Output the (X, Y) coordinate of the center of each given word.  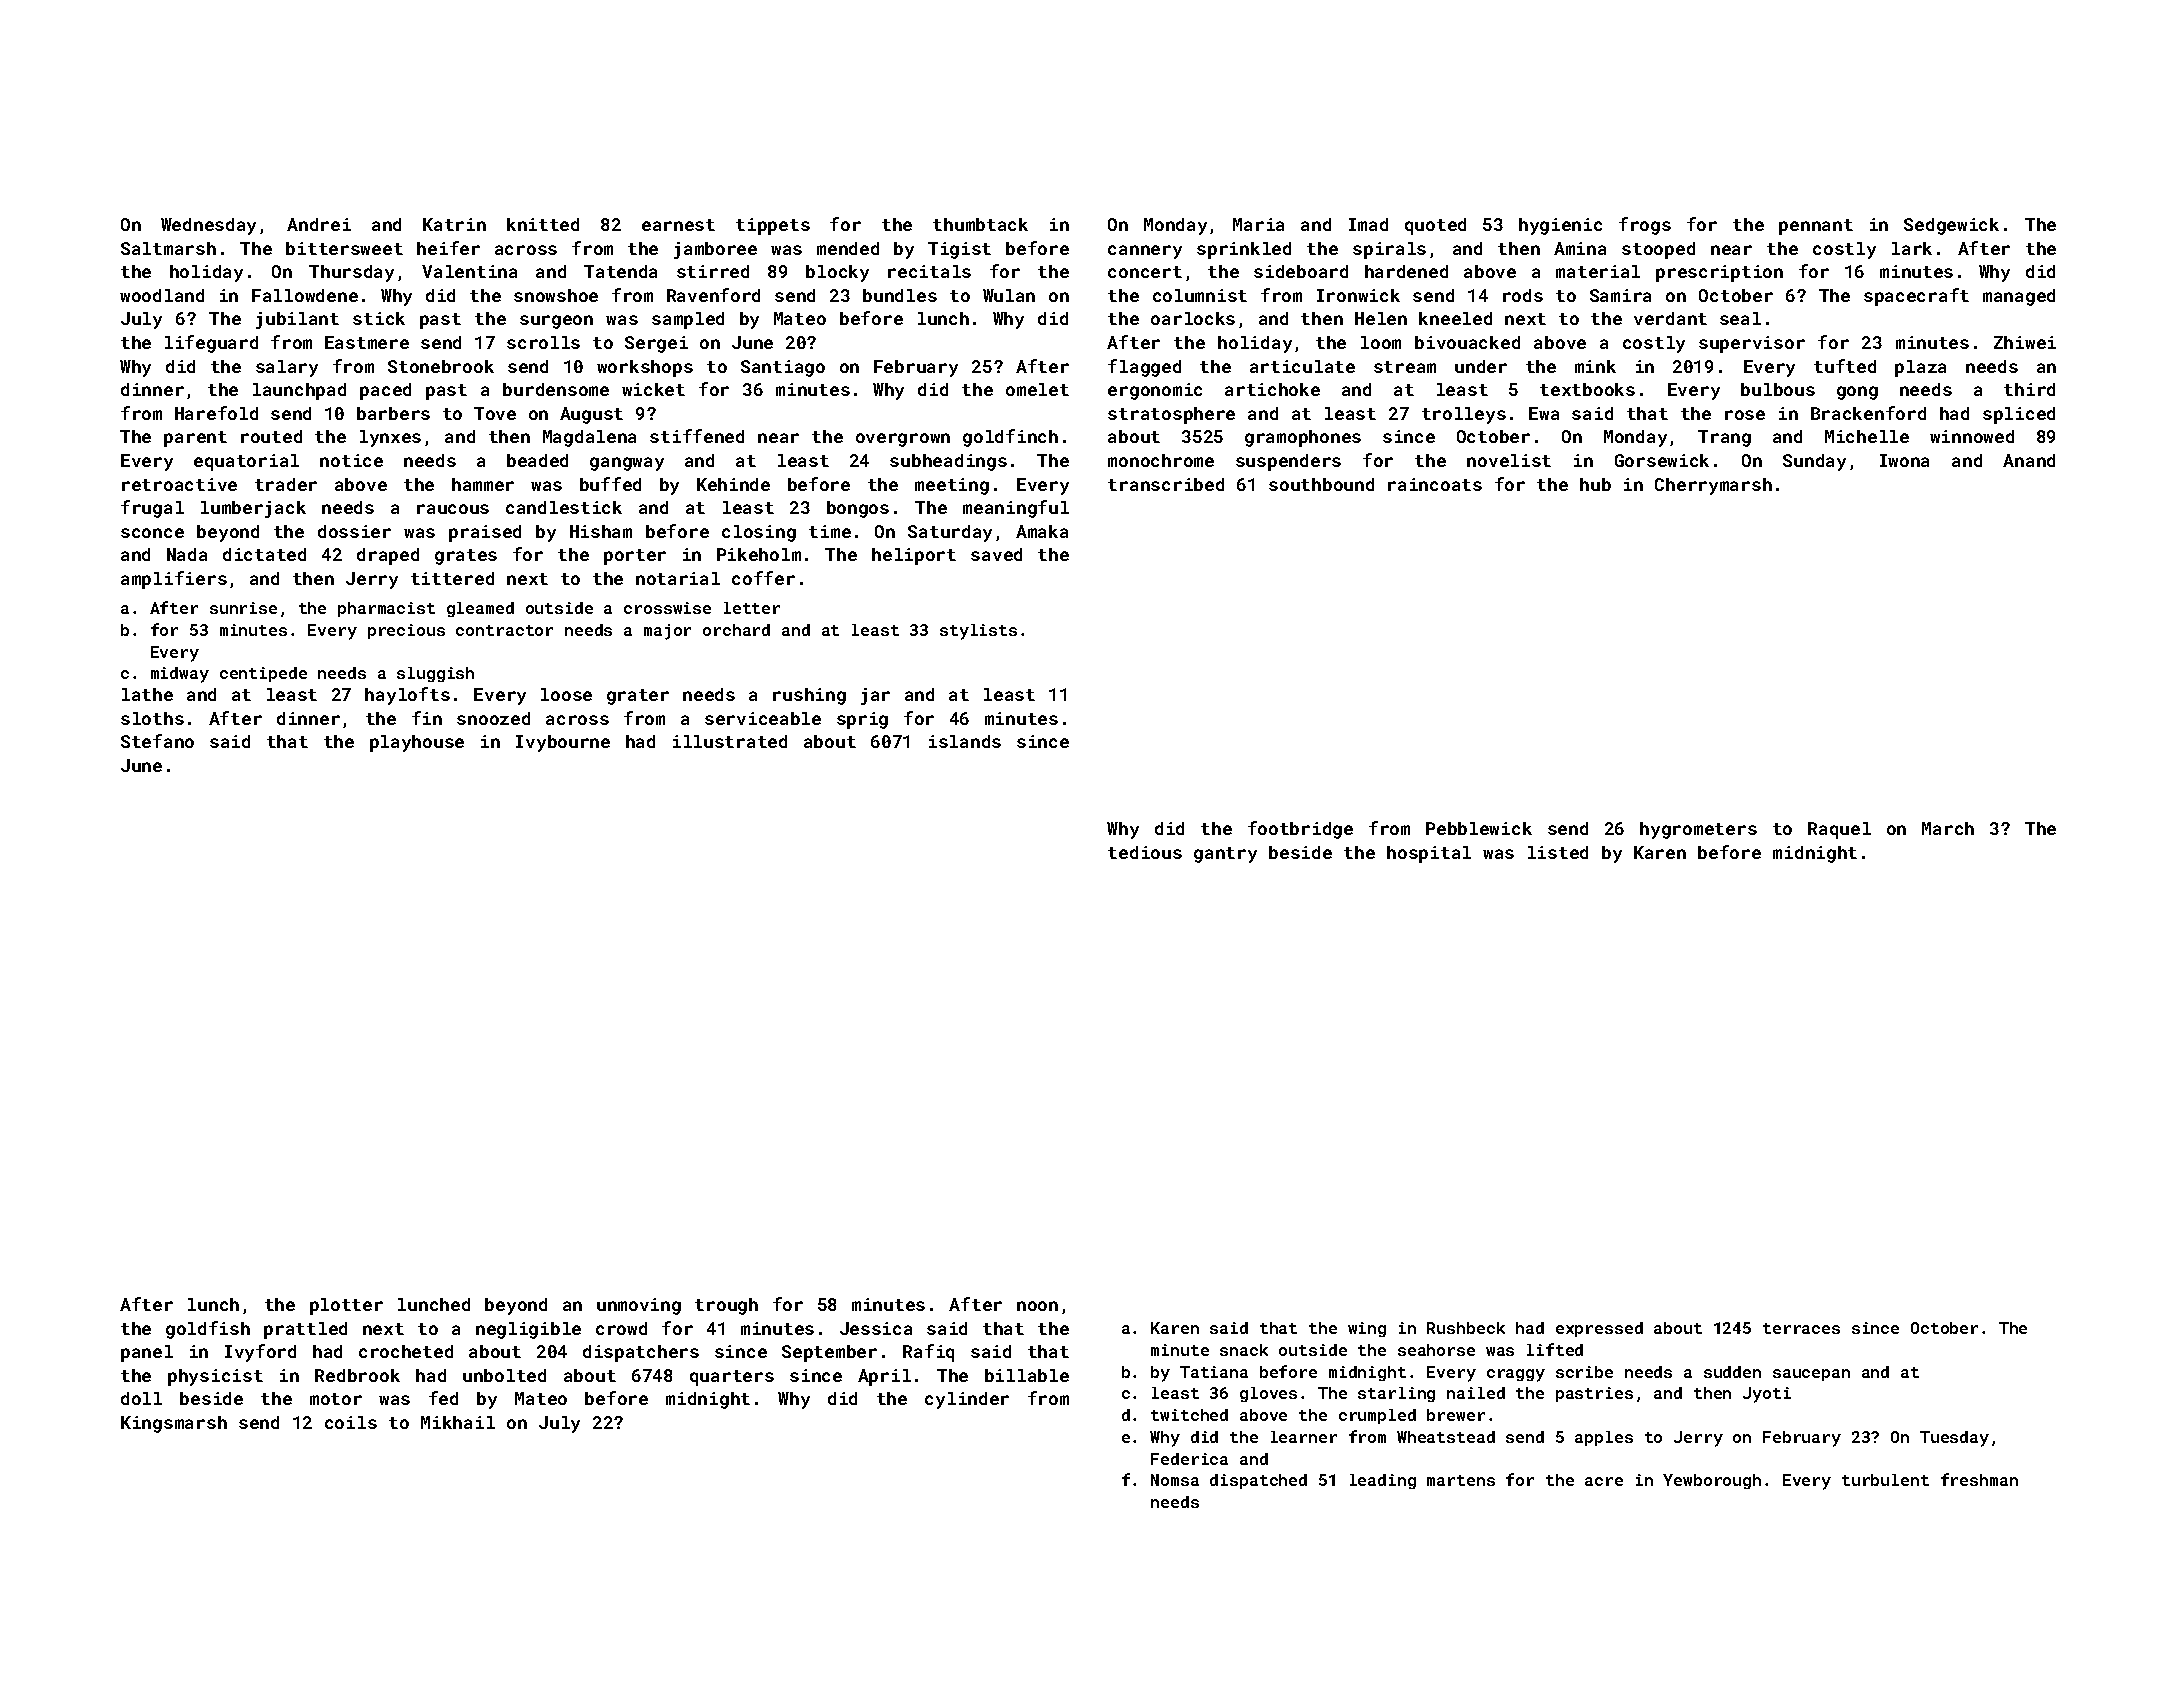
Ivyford (260, 1353)
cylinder (967, 1400)
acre (1604, 1481)
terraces (1801, 1328)
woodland (162, 295)
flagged (1144, 368)
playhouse (417, 743)
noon (1037, 1306)
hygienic (1560, 226)
